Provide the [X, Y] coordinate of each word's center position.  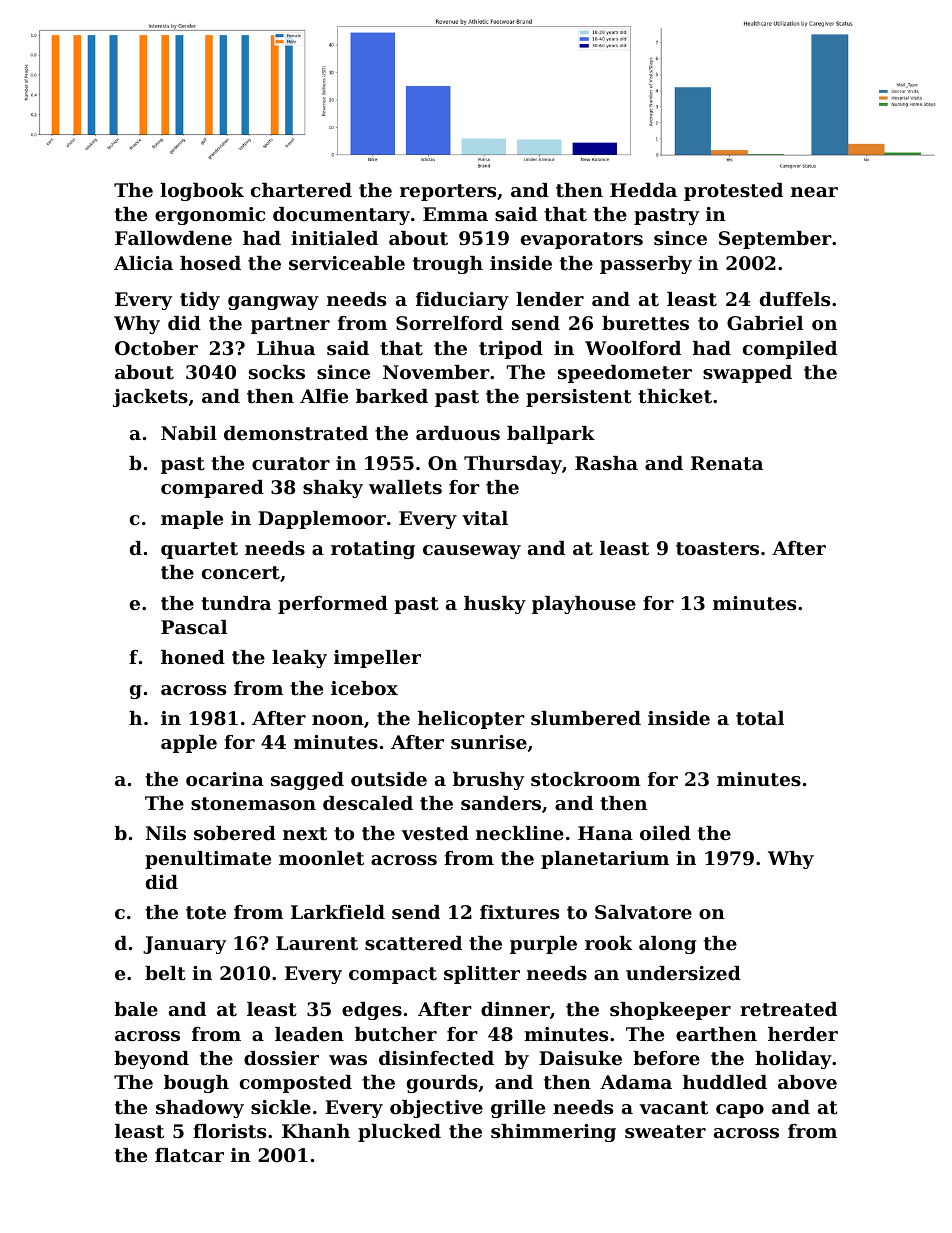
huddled [725, 1082]
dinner [515, 1009]
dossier [281, 1058]
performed [333, 605]
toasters [717, 549]
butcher [396, 1034]
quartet [199, 550]
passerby [646, 265]
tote [206, 913]
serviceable [347, 263]
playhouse [584, 605]
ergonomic [210, 216]
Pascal [194, 627]
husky [495, 605]
